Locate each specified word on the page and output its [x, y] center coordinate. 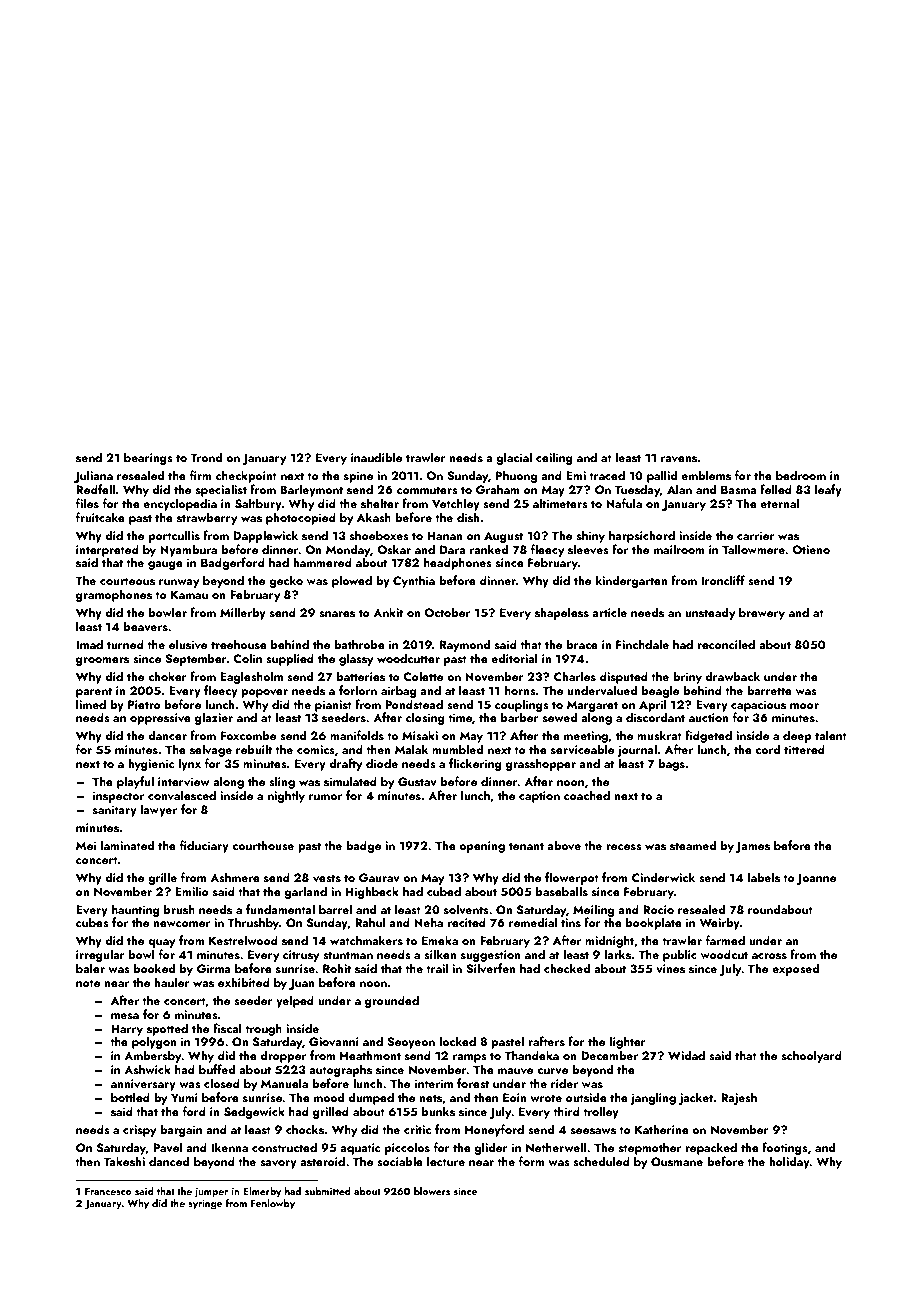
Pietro [144, 704]
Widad [686, 1055]
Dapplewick [265, 536]
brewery [762, 613]
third [566, 1111]
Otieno [811, 550]
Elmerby [262, 1192]
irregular [100, 955]
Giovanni [334, 1041]
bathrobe [359, 644]
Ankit [388, 612]
